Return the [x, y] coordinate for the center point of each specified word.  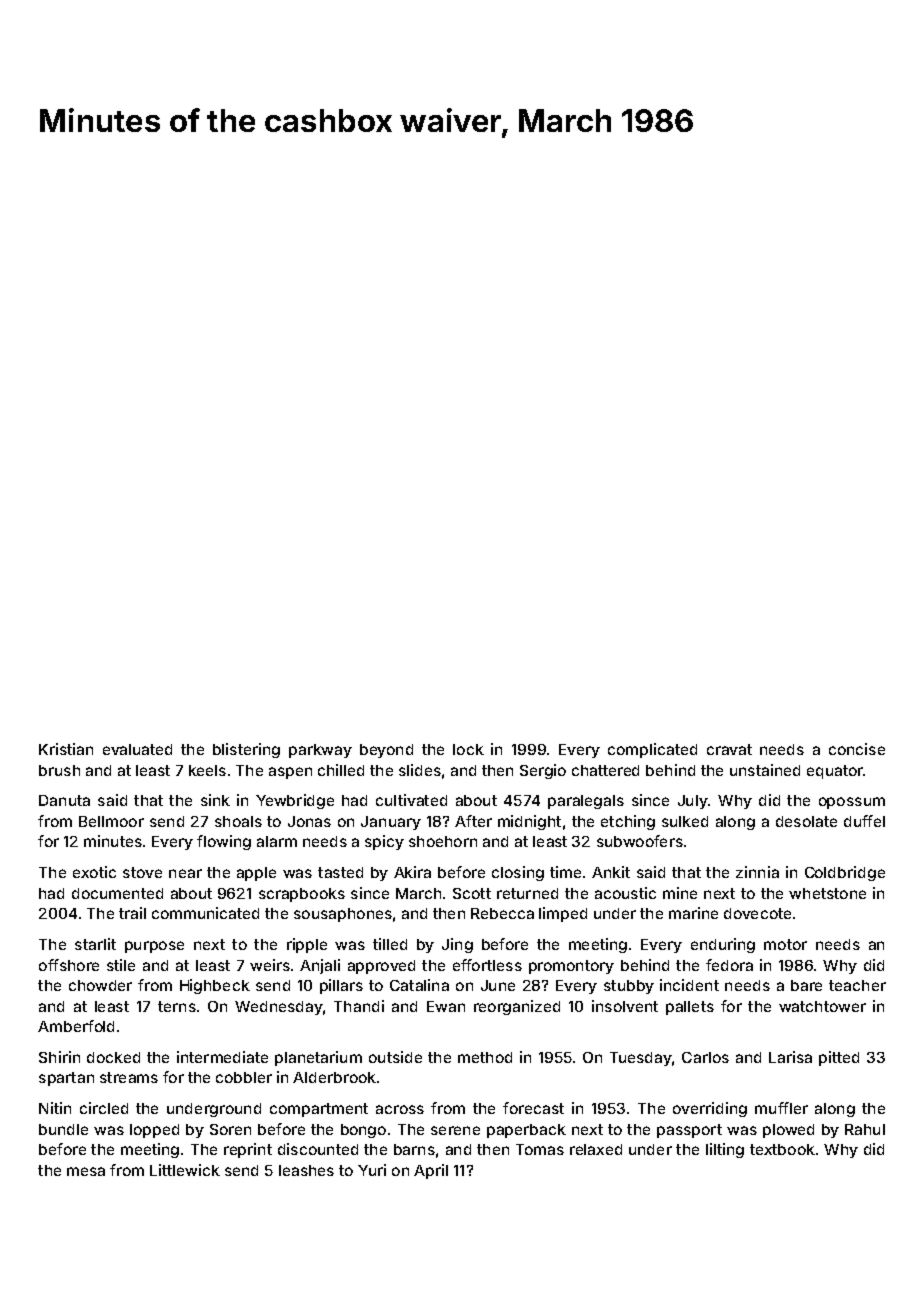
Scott [472, 893]
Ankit [611, 872]
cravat [729, 749]
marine [693, 913]
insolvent [625, 1006]
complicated [652, 750]
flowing [224, 842]
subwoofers [640, 841]
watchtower [822, 1006]
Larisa [790, 1057]
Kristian [66, 749]
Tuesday [641, 1059]
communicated [205, 913]
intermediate [222, 1057]
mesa [86, 1171]
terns [177, 1006]
